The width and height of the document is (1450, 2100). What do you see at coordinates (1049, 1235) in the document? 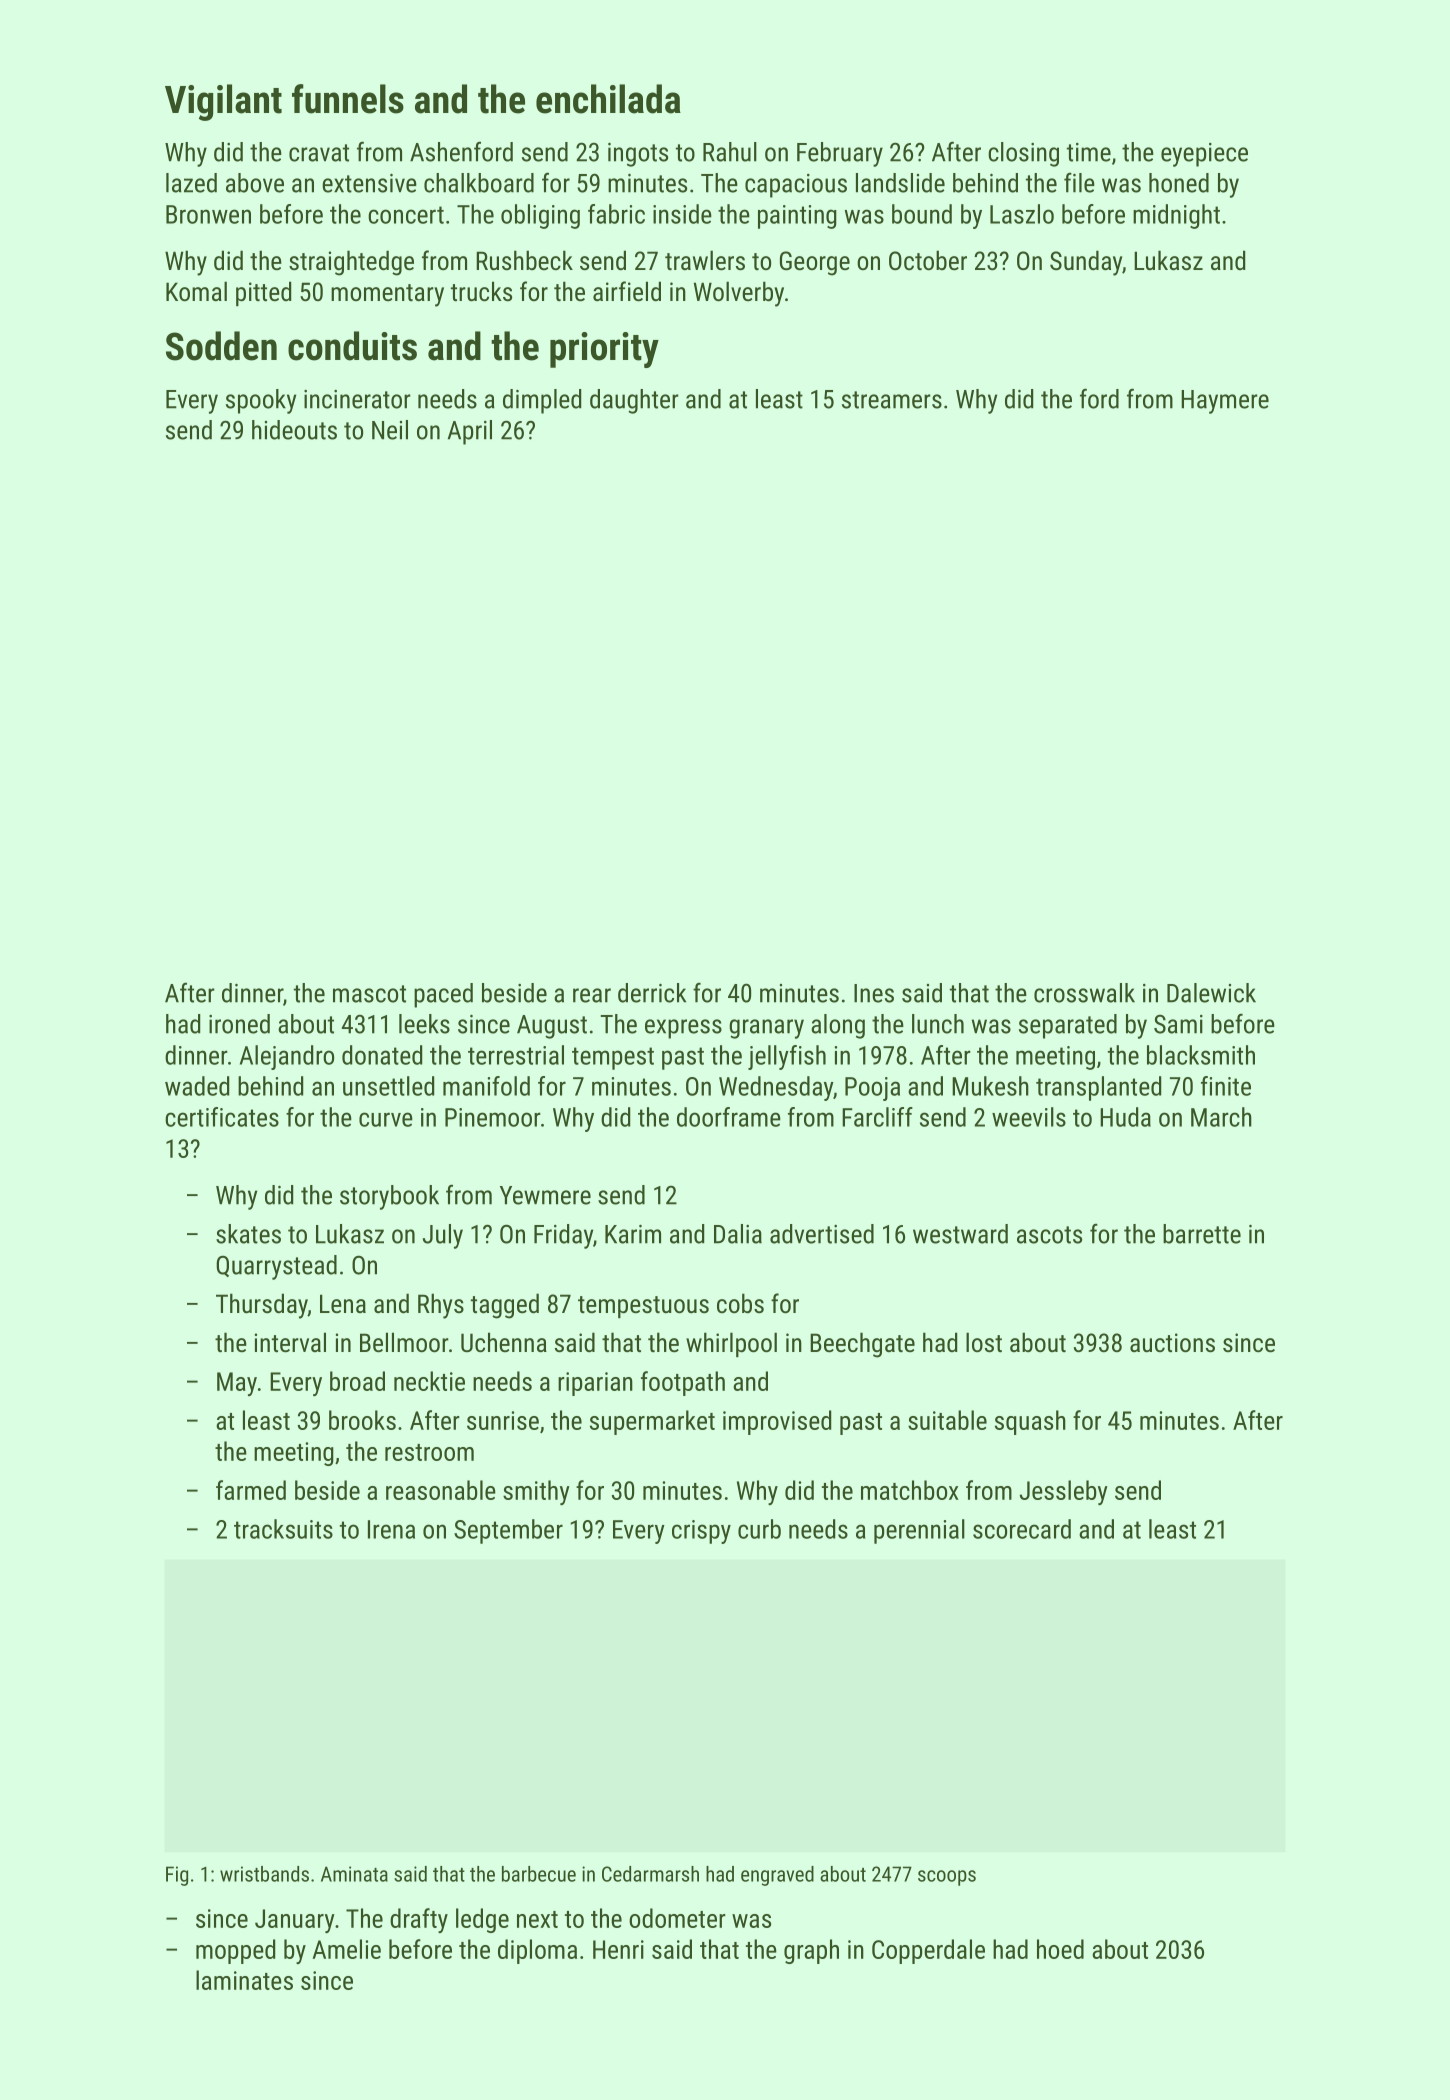
I see `ascots` at bounding box center [1049, 1235].
